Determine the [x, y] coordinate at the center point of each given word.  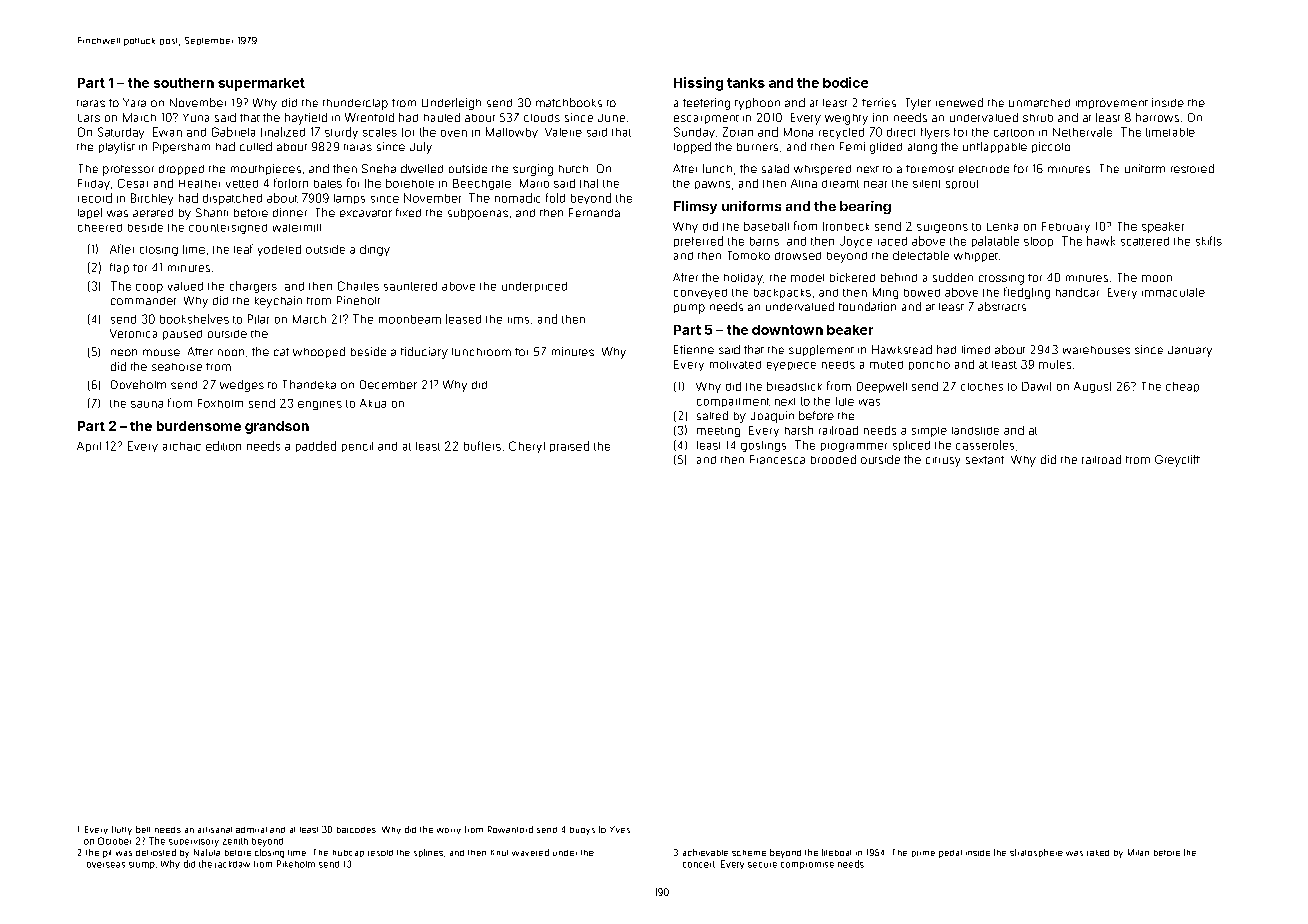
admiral [251, 830]
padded [316, 446]
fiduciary [424, 353]
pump [689, 309]
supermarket [261, 84]
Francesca [777, 459]
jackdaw [232, 864]
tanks [746, 83]
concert [699, 864]
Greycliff [1177, 461]
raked [1098, 853]
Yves [620, 829]
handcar [1077, 292]
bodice [845, 82]
